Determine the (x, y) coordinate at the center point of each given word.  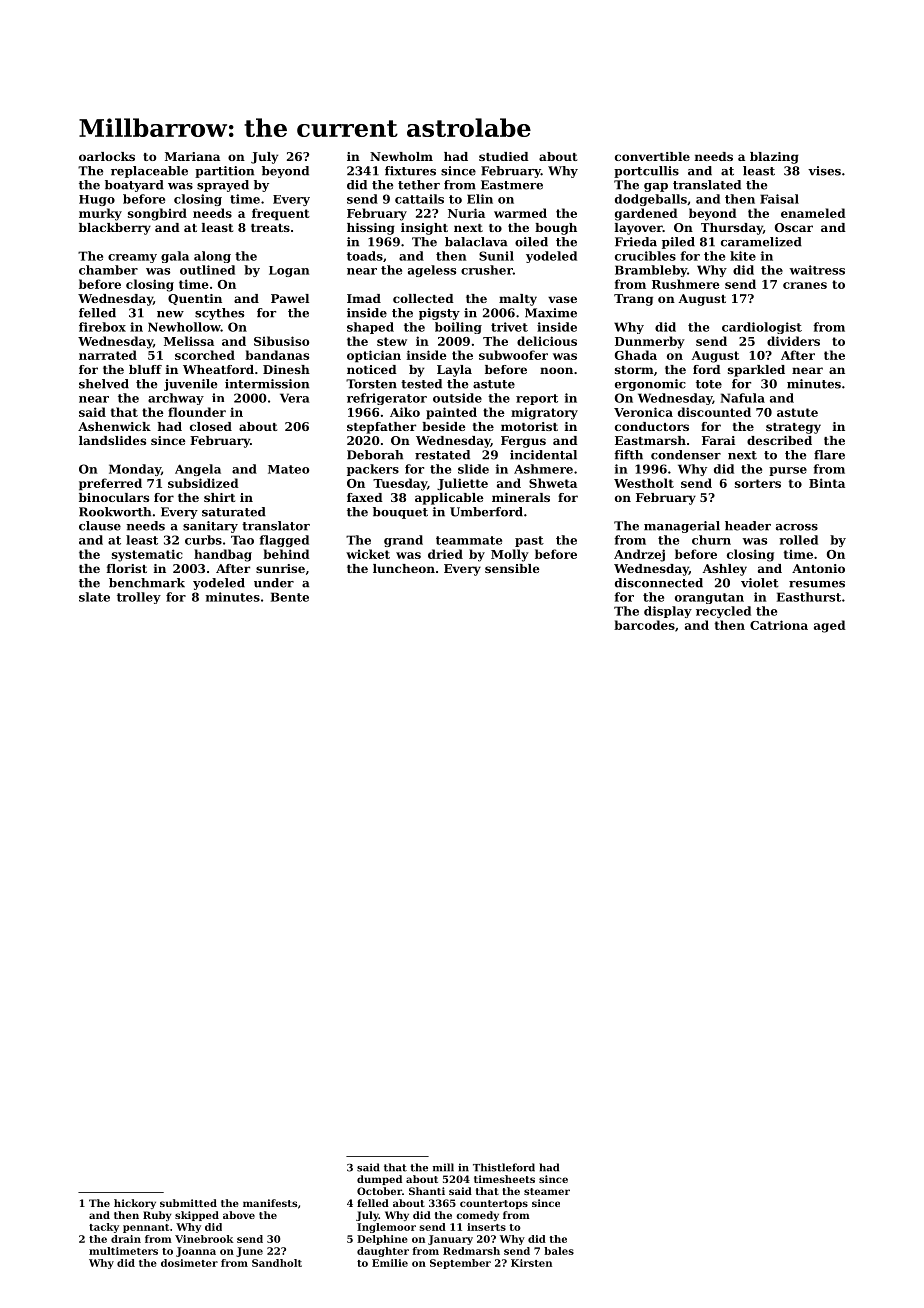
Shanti (427, 1191)
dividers (793, 341)
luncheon (404, 568)
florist (127, 568)
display (668, 612)
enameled (813, 213)
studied (504, 156)
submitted (188, 1203)
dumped (379, 1180)
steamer (547, 1191)
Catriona (779, 625)
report (537, 399)
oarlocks (107, 156)
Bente (290, 597)
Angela (198, 470)
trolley (139, 598)
